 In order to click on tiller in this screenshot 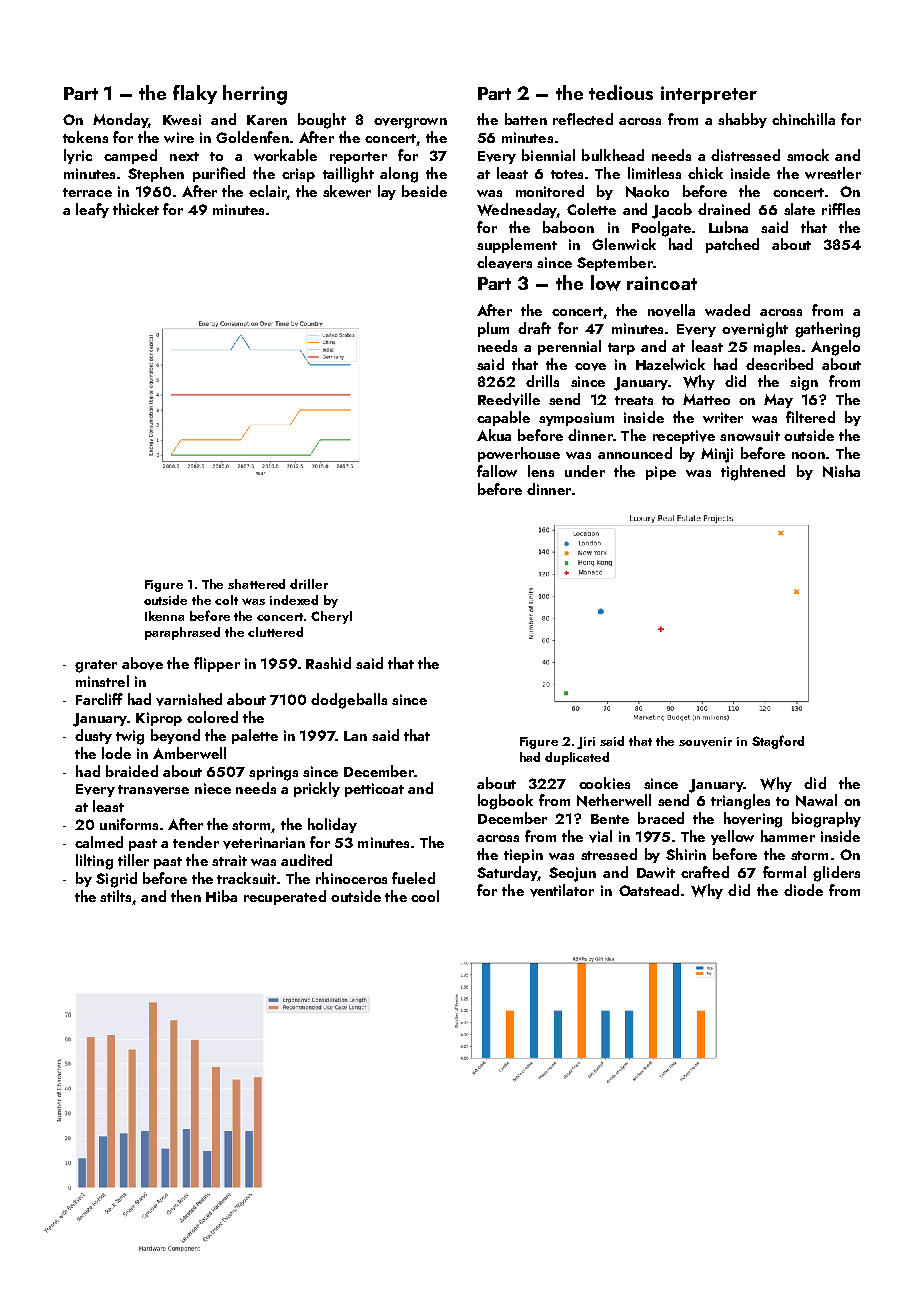, I will do `click(133, 860)`.
